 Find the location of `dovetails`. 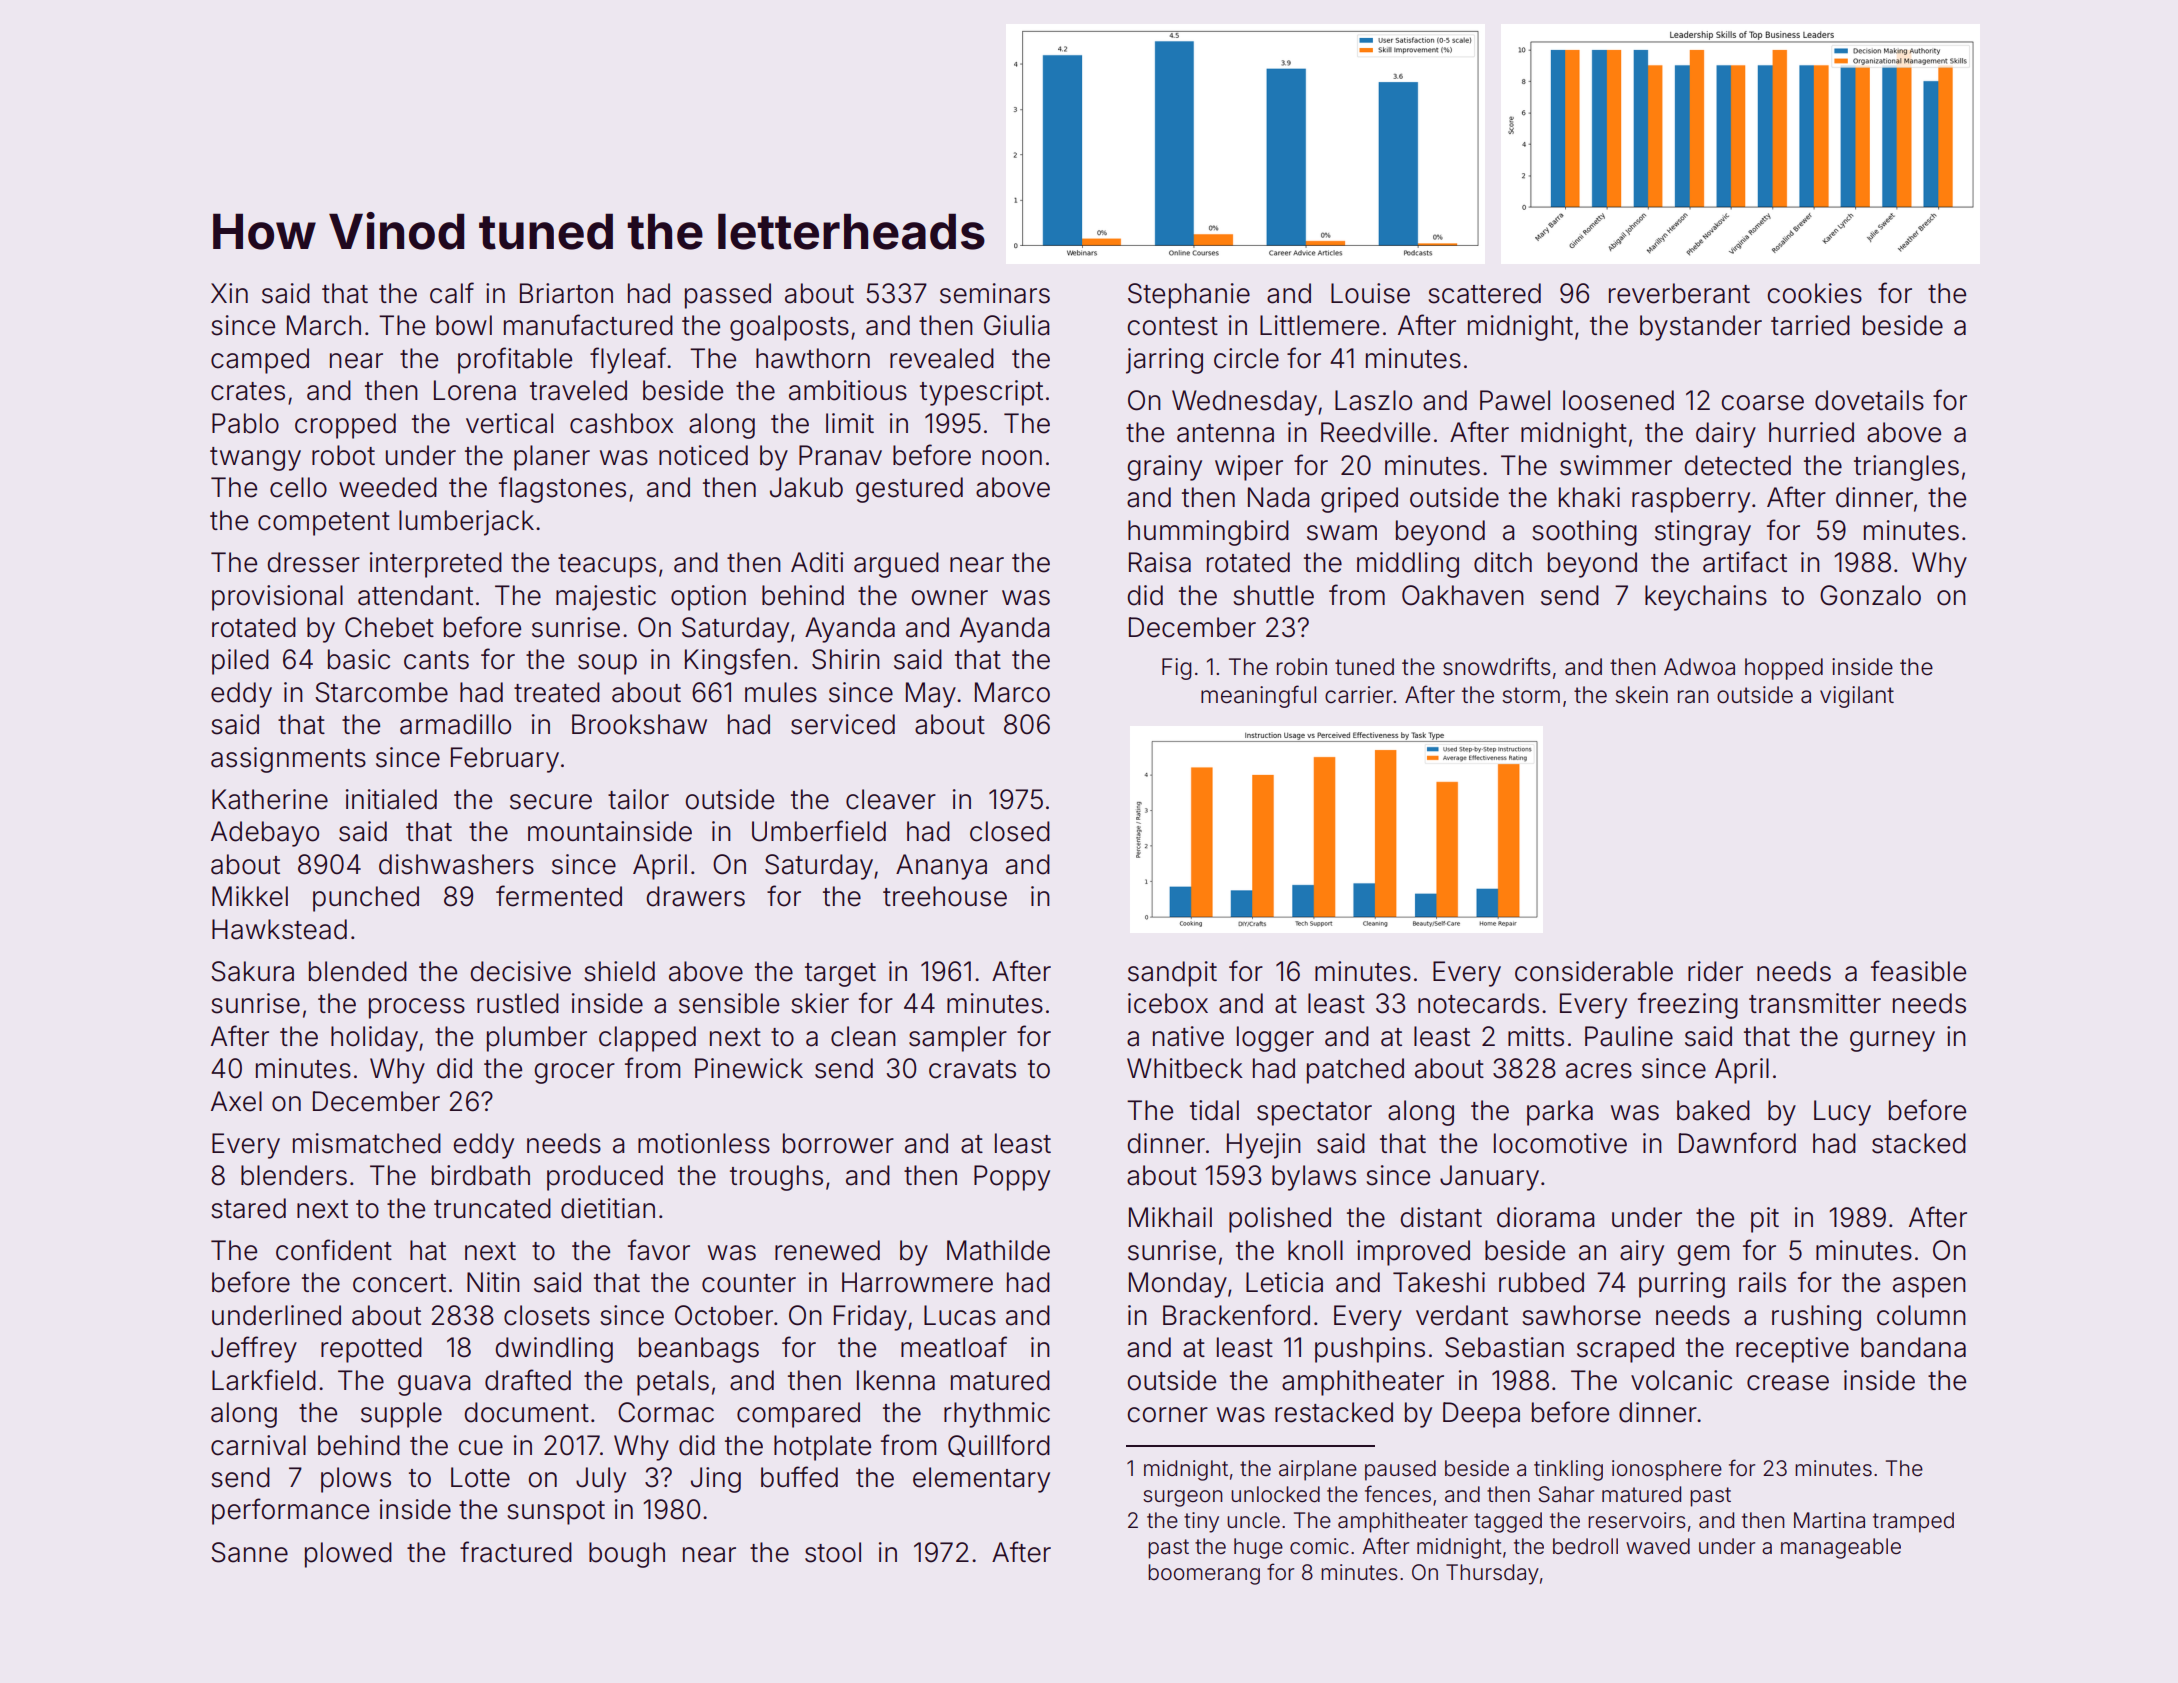

dovetails is located at coordinates (1869, 400).
